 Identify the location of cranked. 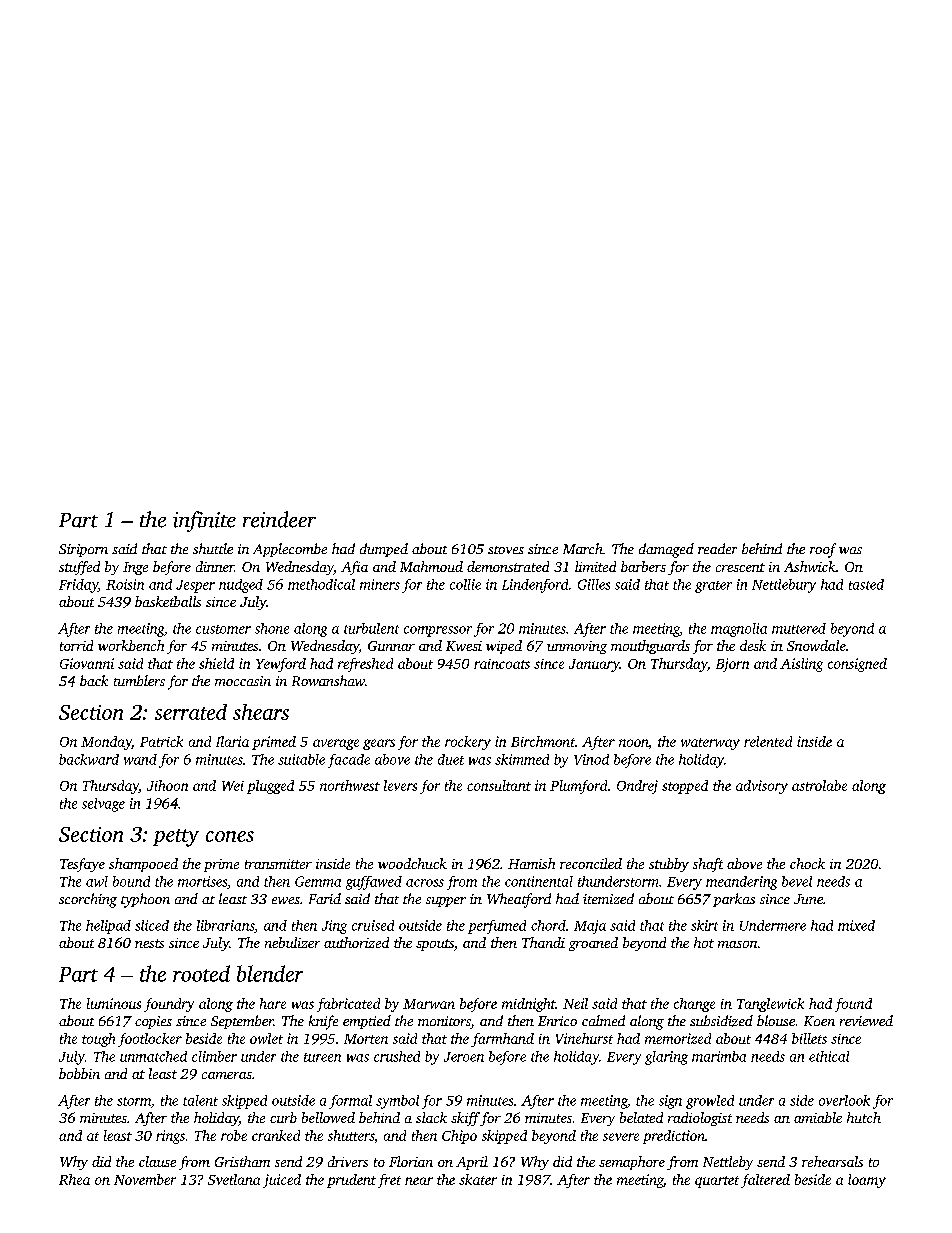
(276, 1135).
